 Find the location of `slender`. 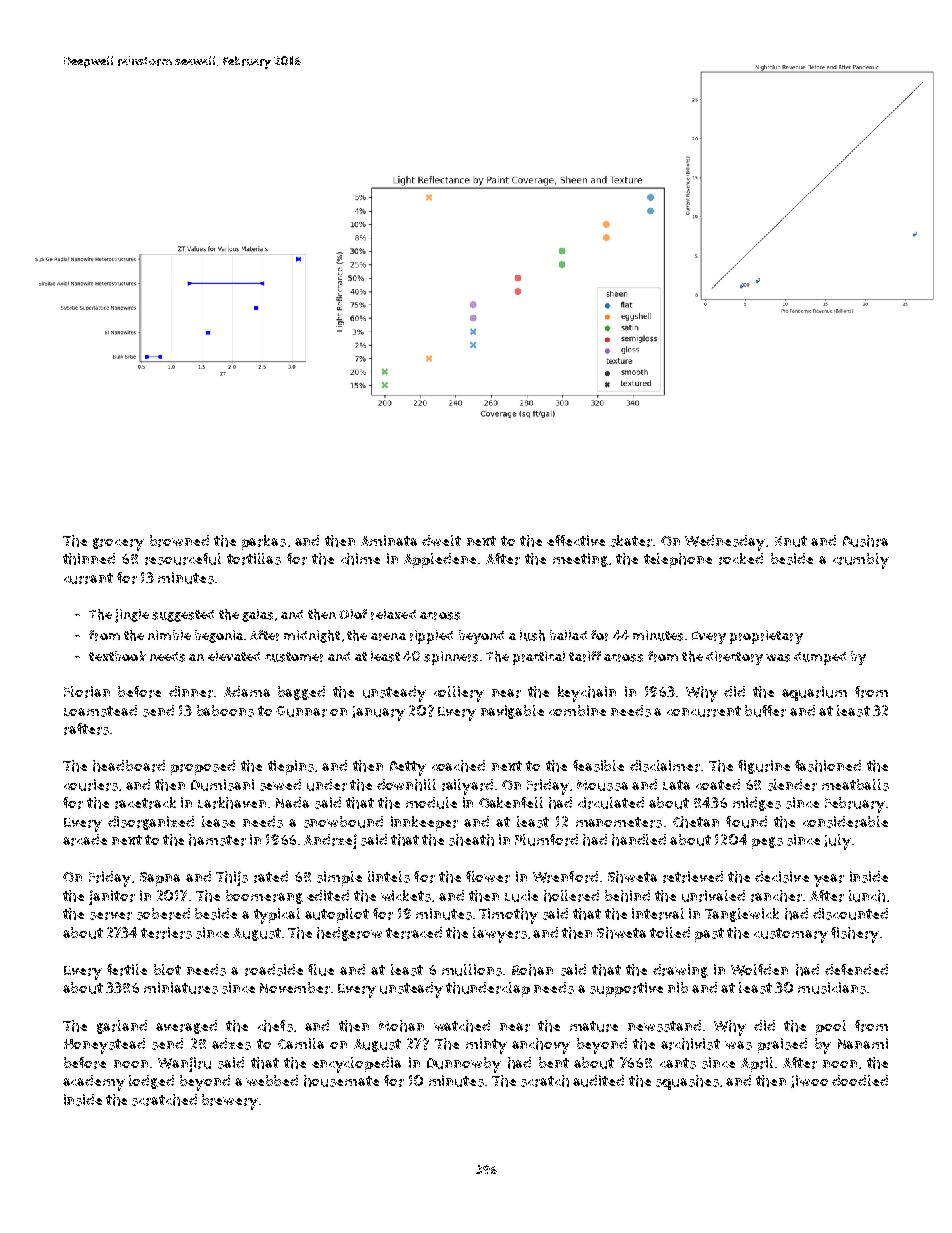

slender is located at coordinates (792, 785).
